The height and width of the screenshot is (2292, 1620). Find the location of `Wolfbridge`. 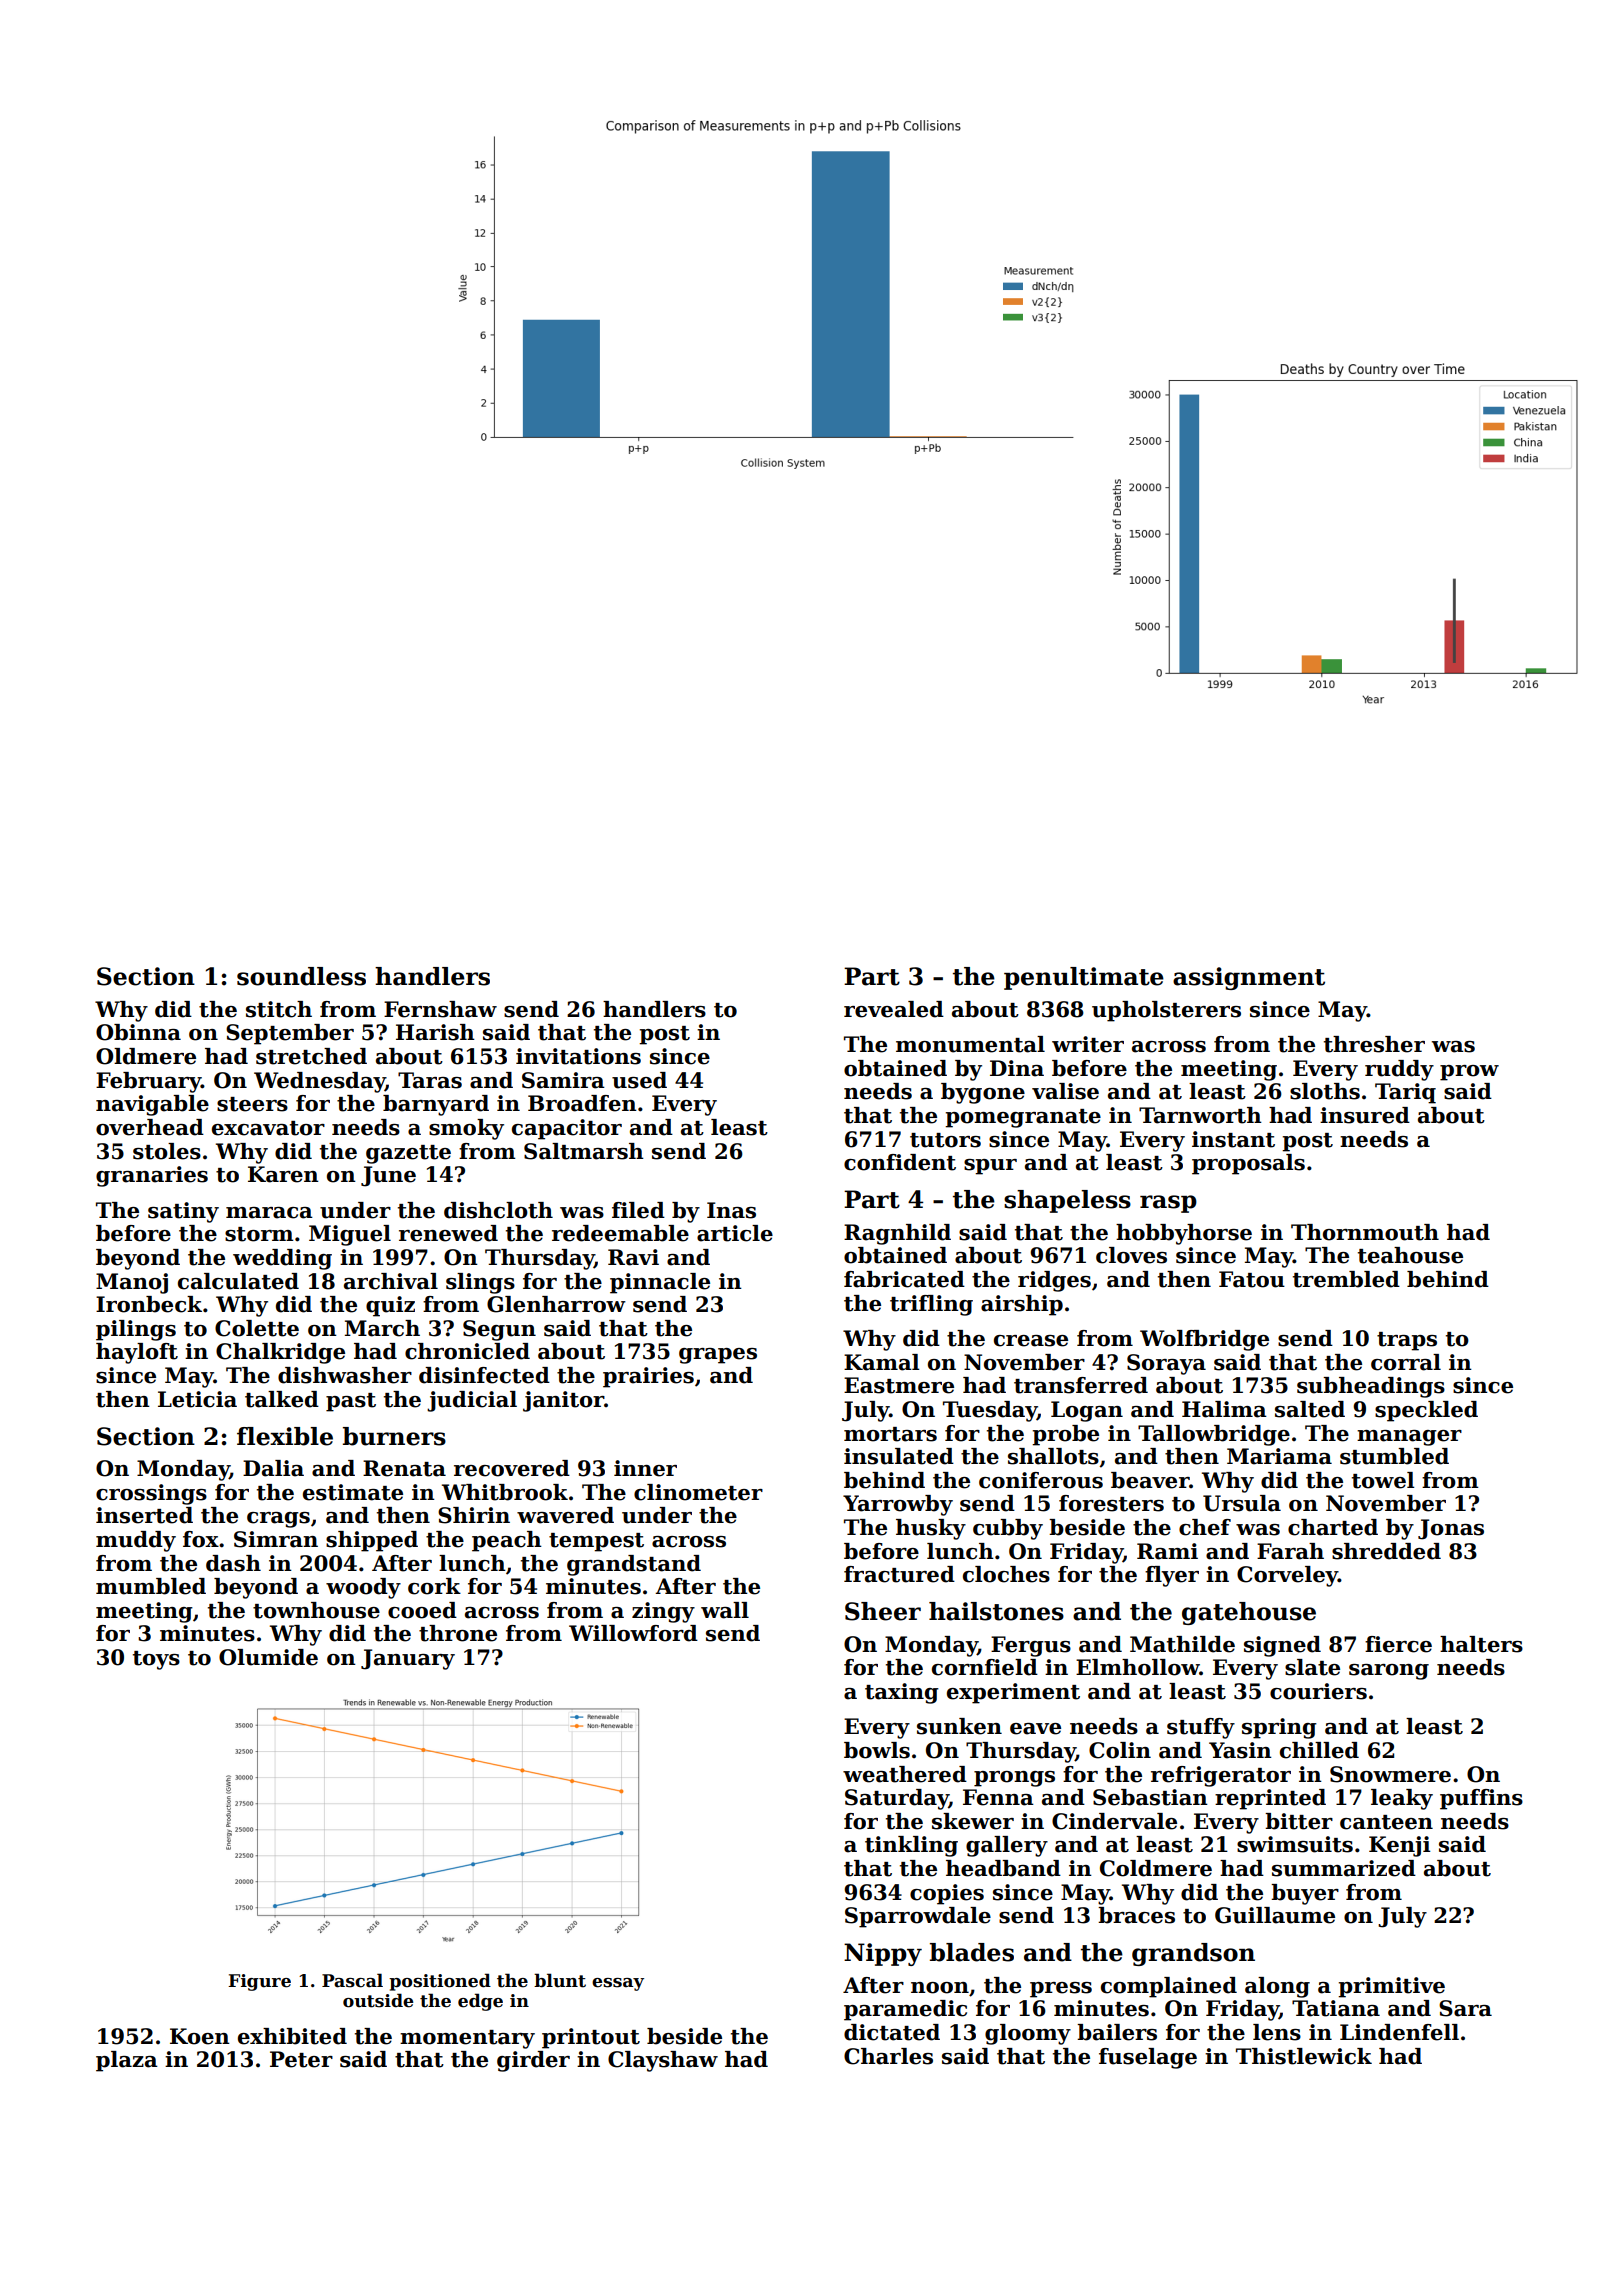

Wolfbridge is located at coordinates (1204, 1340).
